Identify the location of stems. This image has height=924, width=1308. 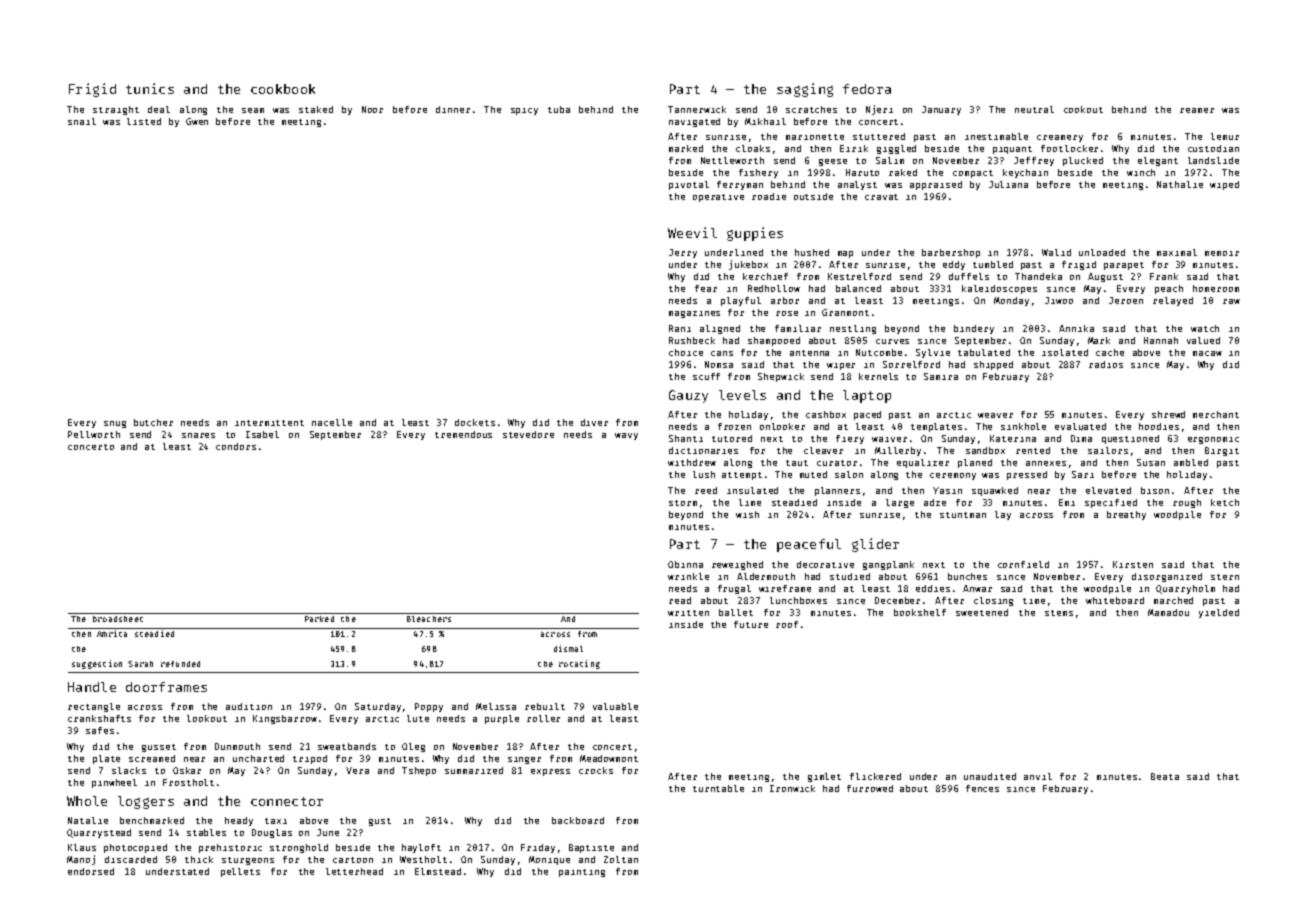
(1059, 613).
